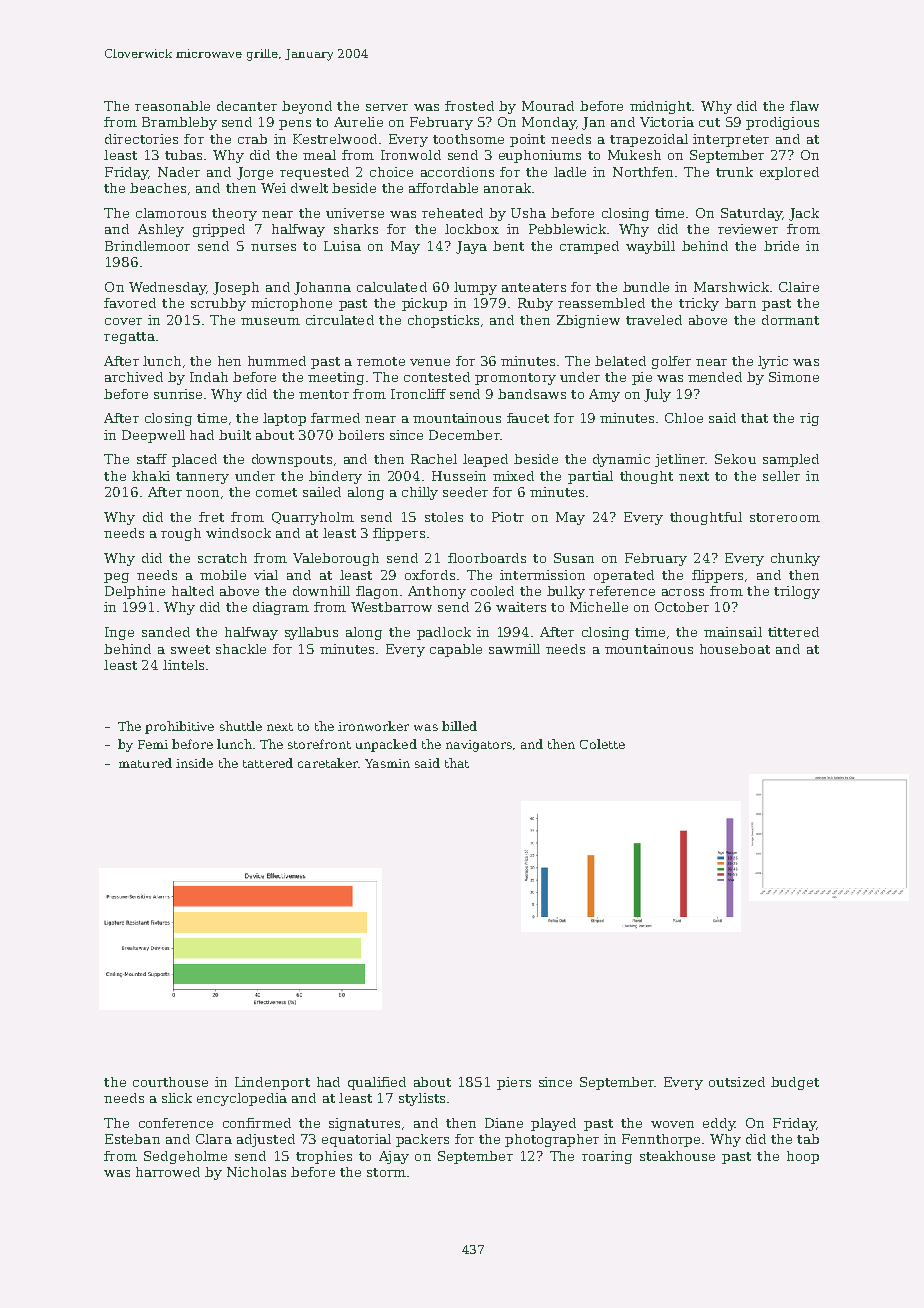 This page has height=1308, width=924. I want to click on trapezoidal, so click(649, 140).
